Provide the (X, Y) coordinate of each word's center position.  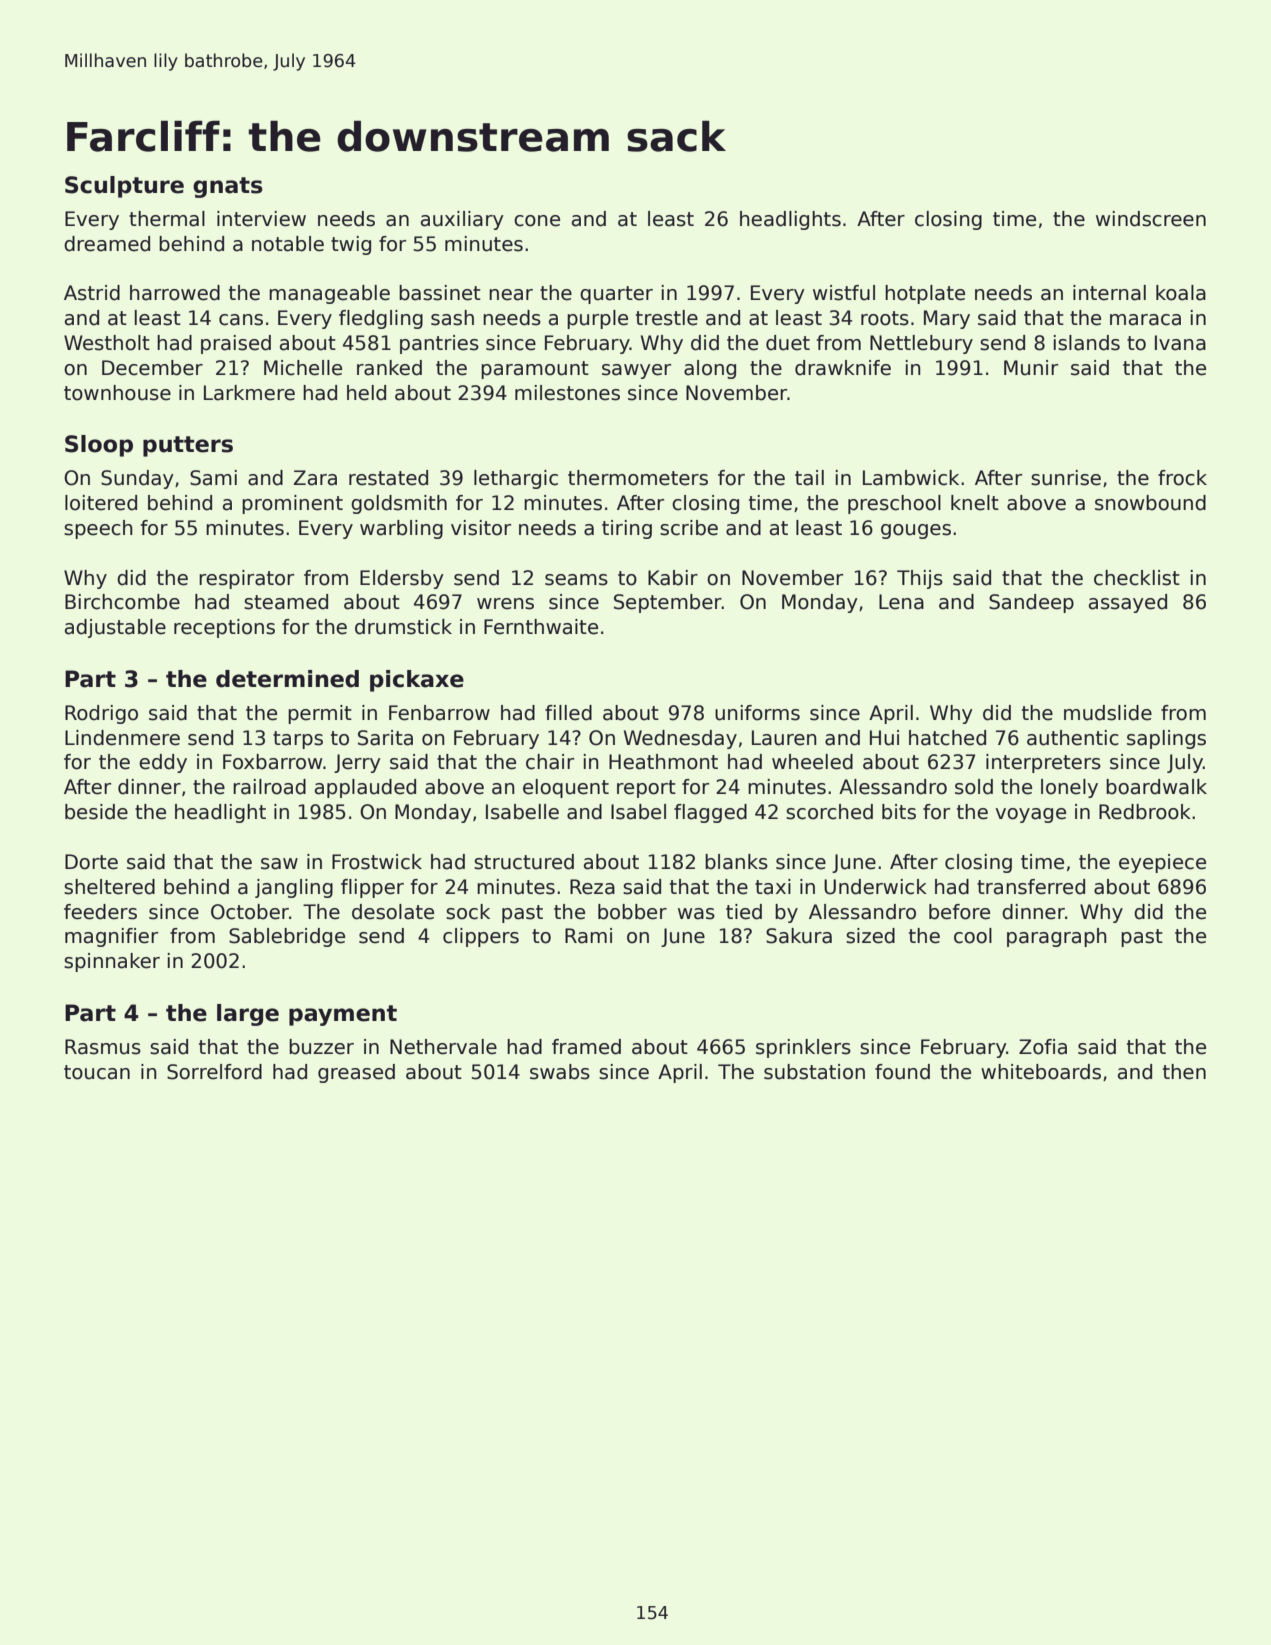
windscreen (1151, 219)
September (668, 603)
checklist (1137, 578)
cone (537, 221)
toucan (97, 1072)
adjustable (115, 628)
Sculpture (124, 187)
